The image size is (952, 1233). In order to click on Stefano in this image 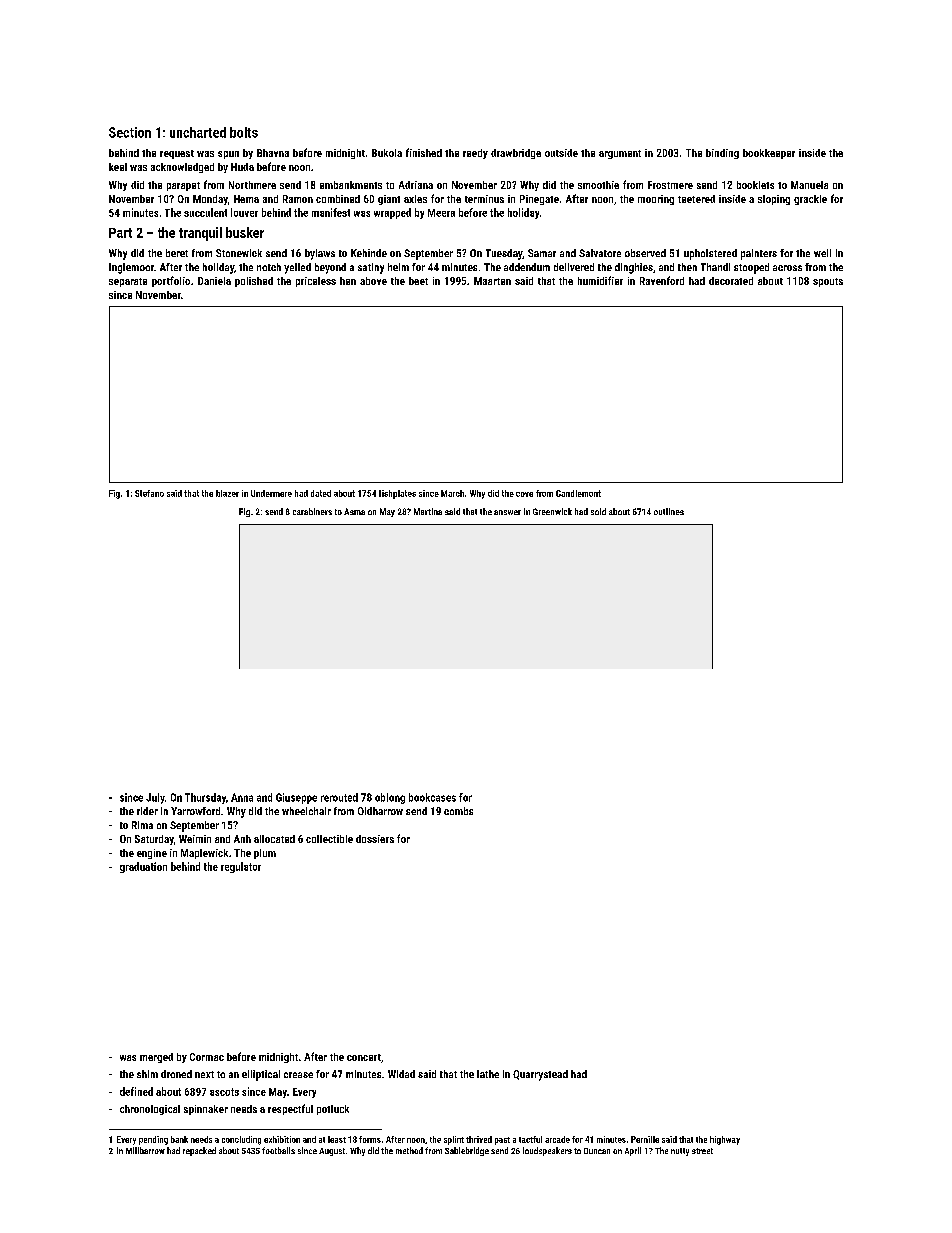, I will do `click(149, 493)`.
